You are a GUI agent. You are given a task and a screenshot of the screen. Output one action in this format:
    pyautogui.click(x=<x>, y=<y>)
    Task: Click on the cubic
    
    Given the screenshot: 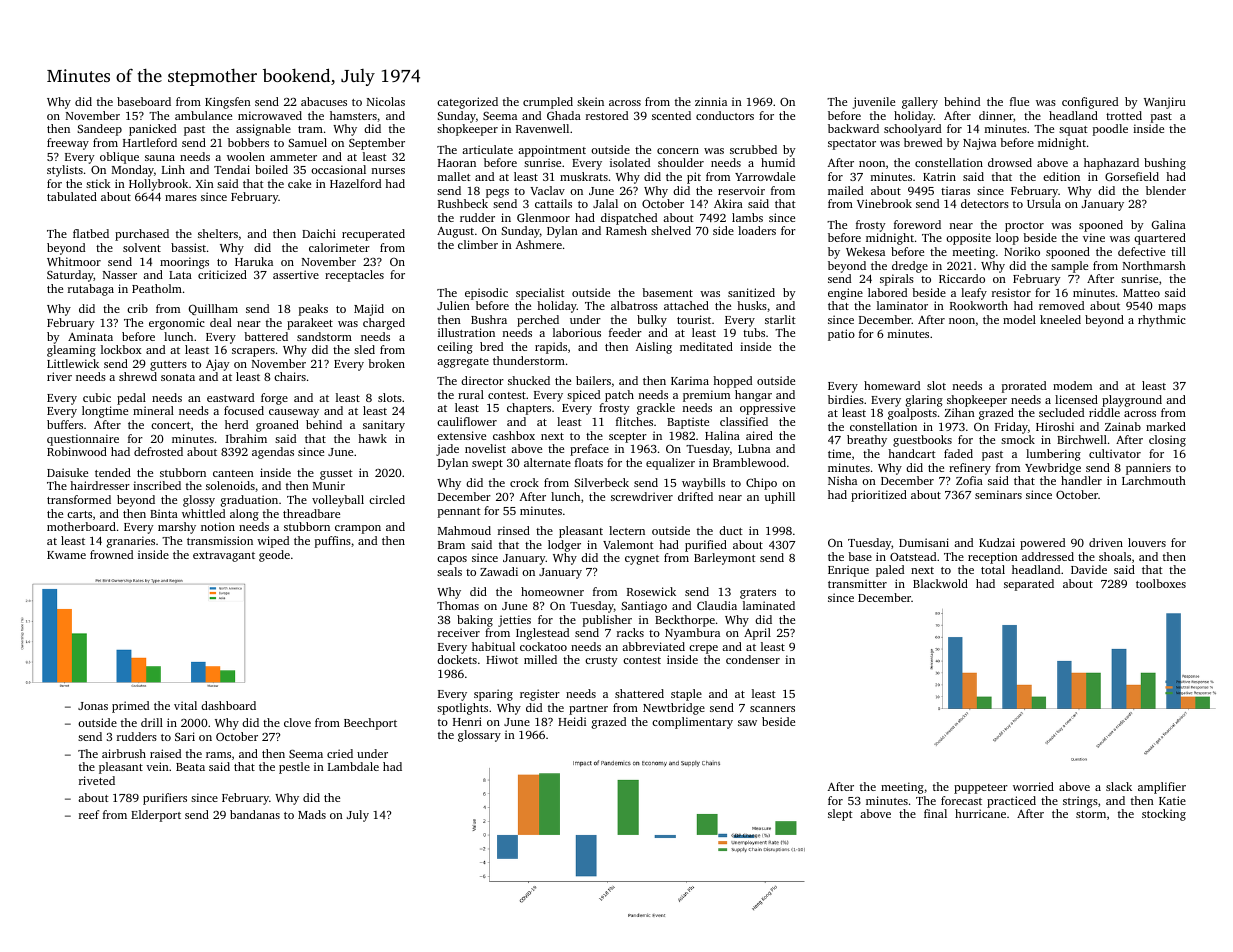 What is the action you would take?
    pyautogui.click(x=97, y=397)
